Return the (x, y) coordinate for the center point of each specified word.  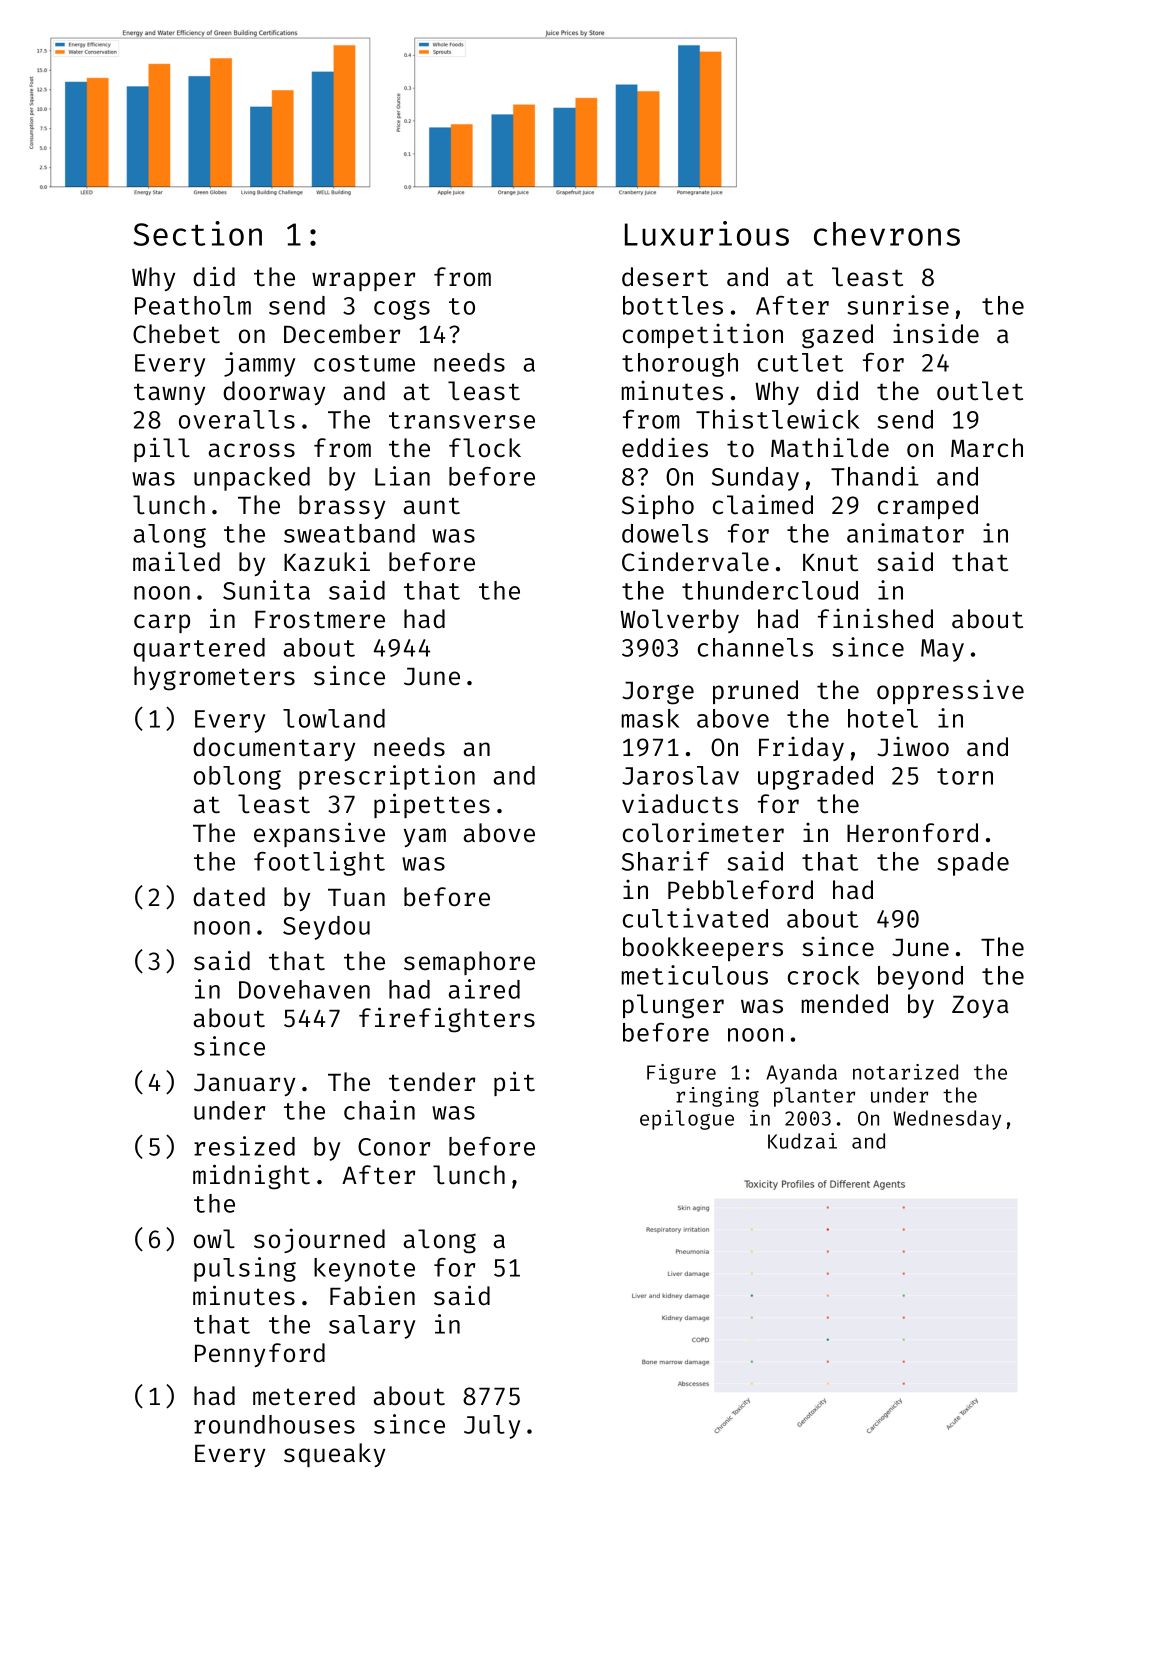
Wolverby (679, 621)
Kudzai (802, 1141)
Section (198, 233)
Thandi (875, 476)
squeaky (334, 1455)
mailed (176, 561)
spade (973, 864)
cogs (402, 310)
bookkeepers (703, 949)
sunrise (898, 305)
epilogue (687, 1120)
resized (244, 1146)
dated (229, 897)
